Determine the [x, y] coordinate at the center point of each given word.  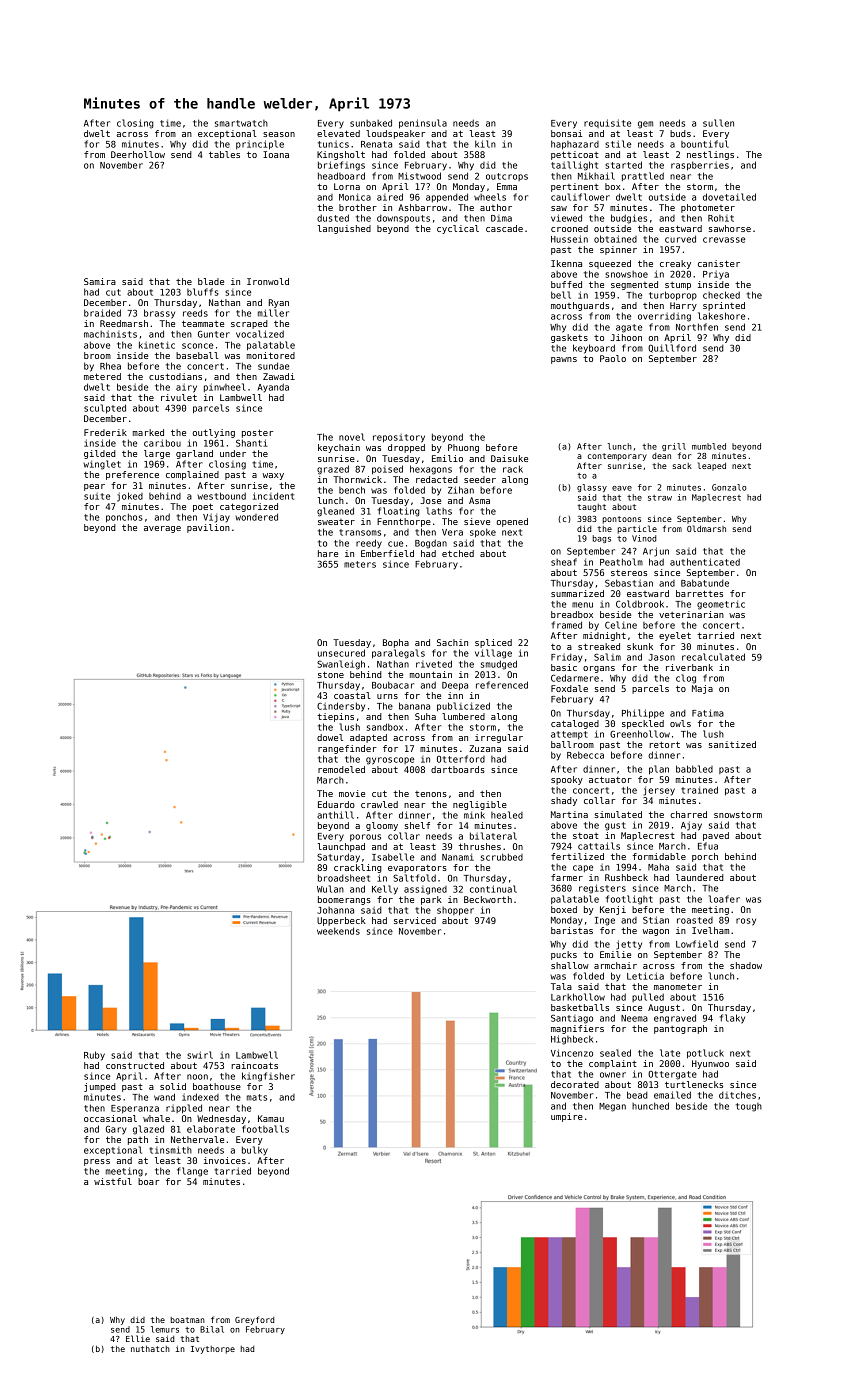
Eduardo [336, 804]
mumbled [709, 446]
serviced [415, 920]
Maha [658, 867]
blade [211, 281]
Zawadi [279, 376]
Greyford [254, 1320]
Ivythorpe [213, 1350]
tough [749, 1107]
